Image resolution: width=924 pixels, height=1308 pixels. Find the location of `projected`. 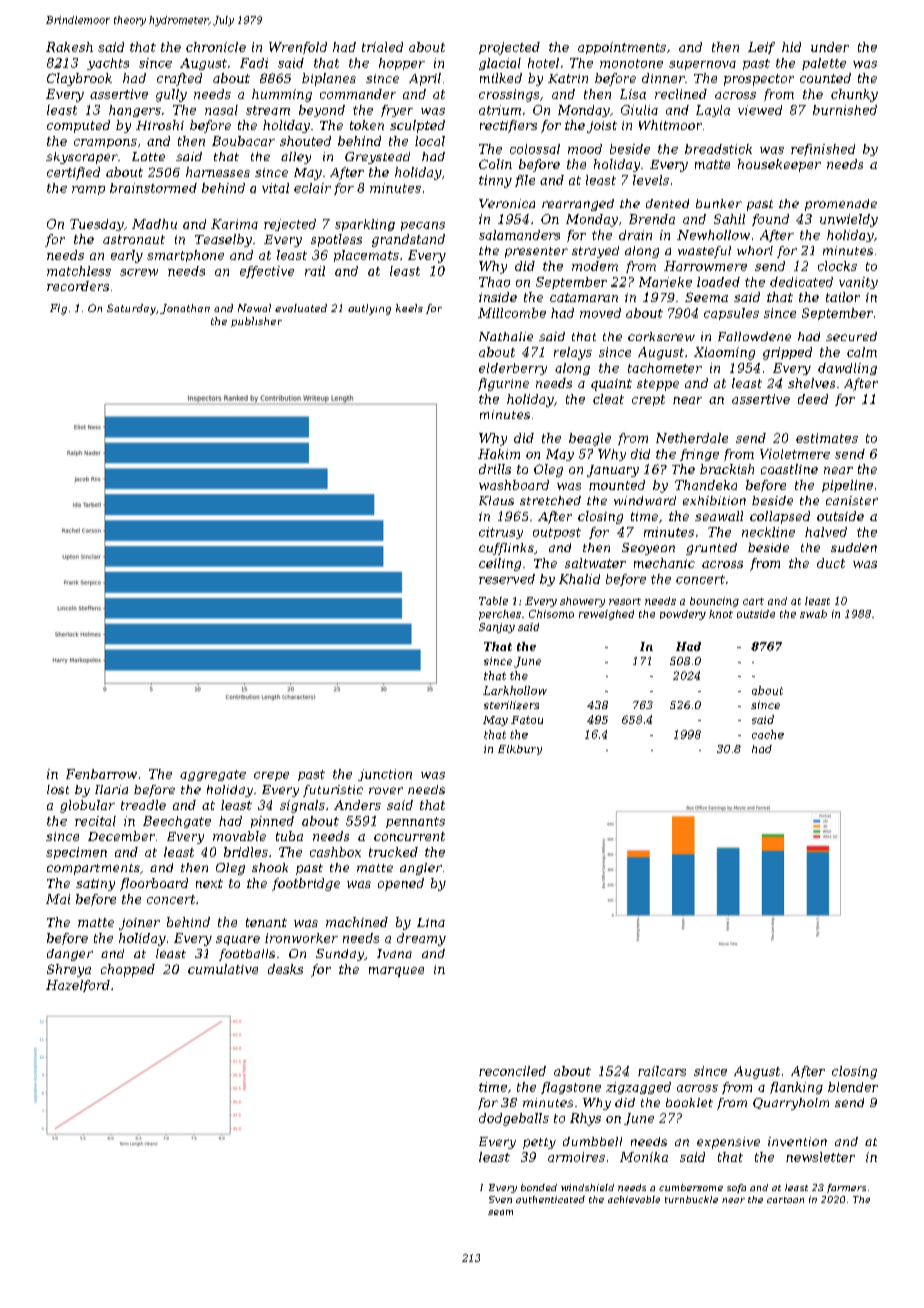

projected is located at coordinates (509, 48).
